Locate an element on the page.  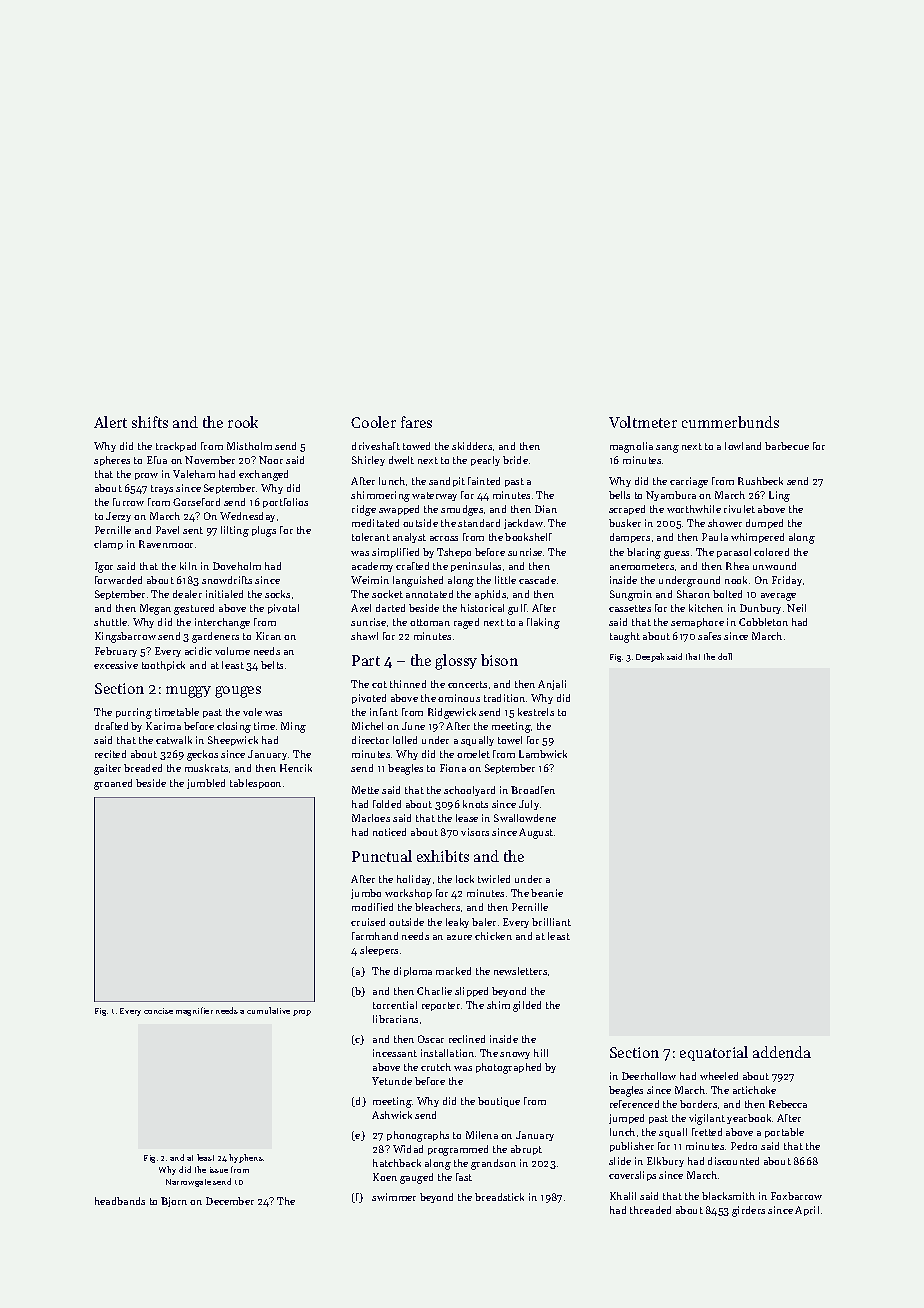
Lambwick is located at coordinates (543, 754).
